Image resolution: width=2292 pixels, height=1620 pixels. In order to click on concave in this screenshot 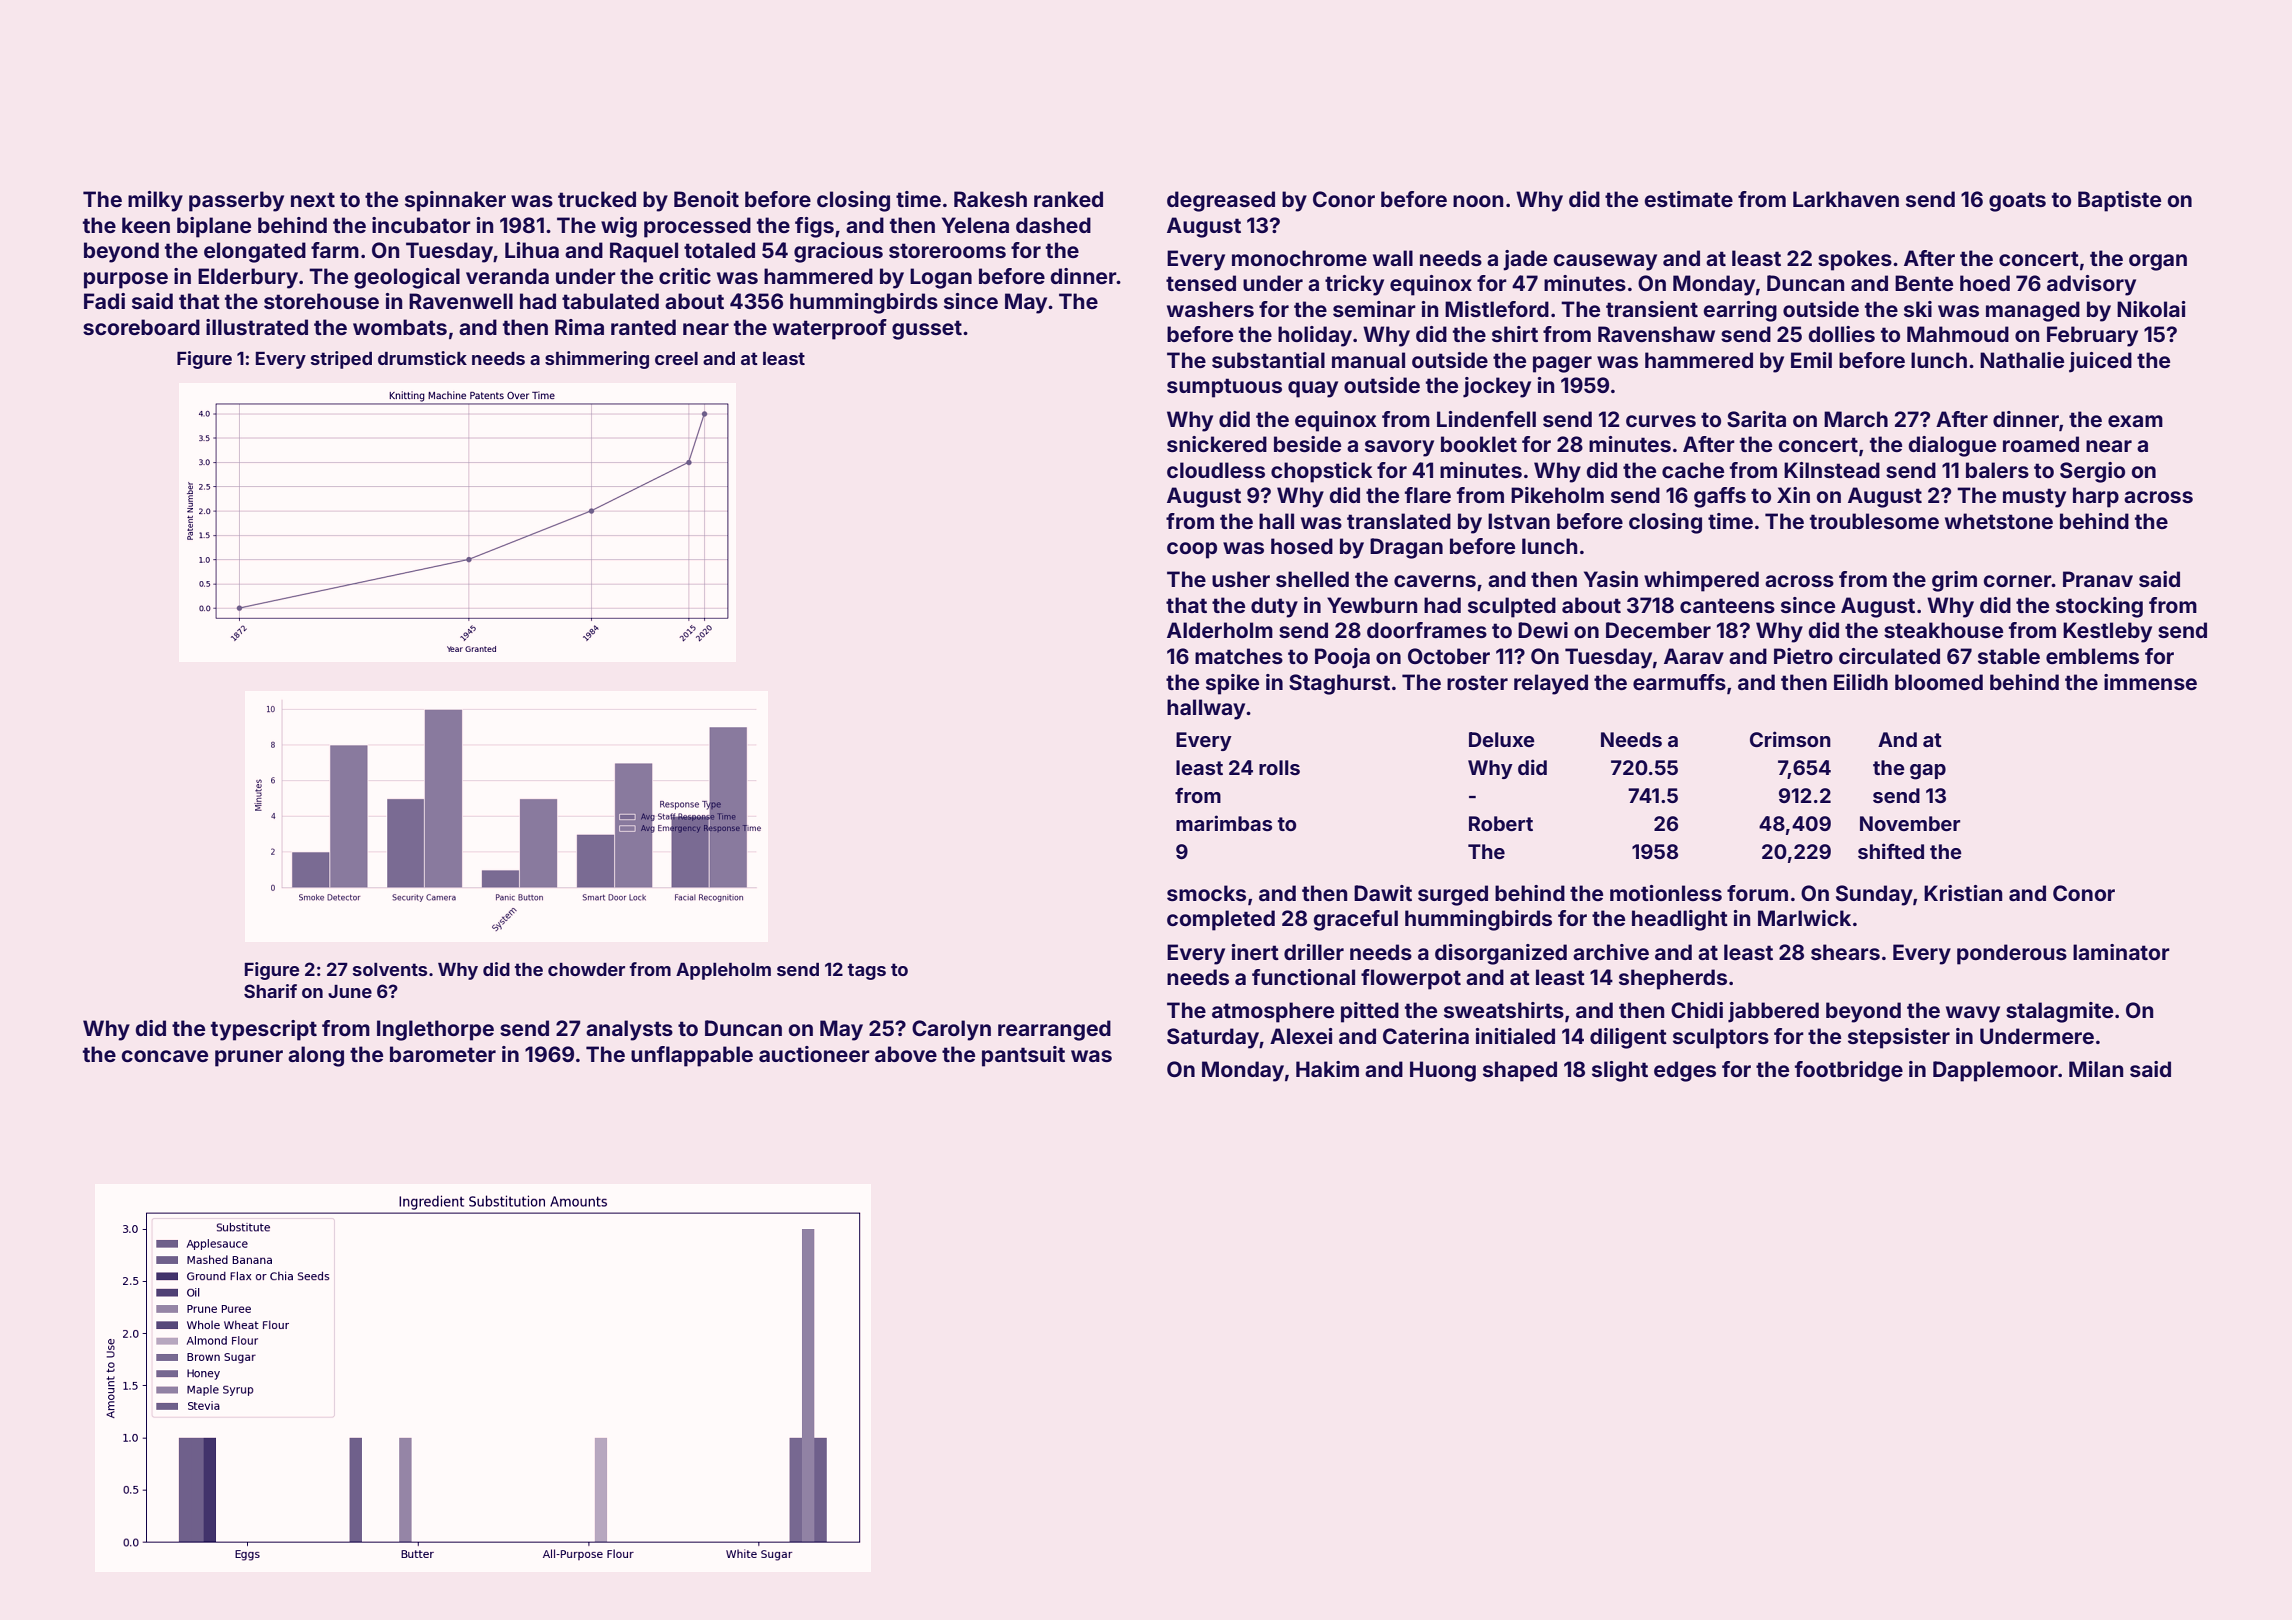, I will do `click(165, 1056)`.
